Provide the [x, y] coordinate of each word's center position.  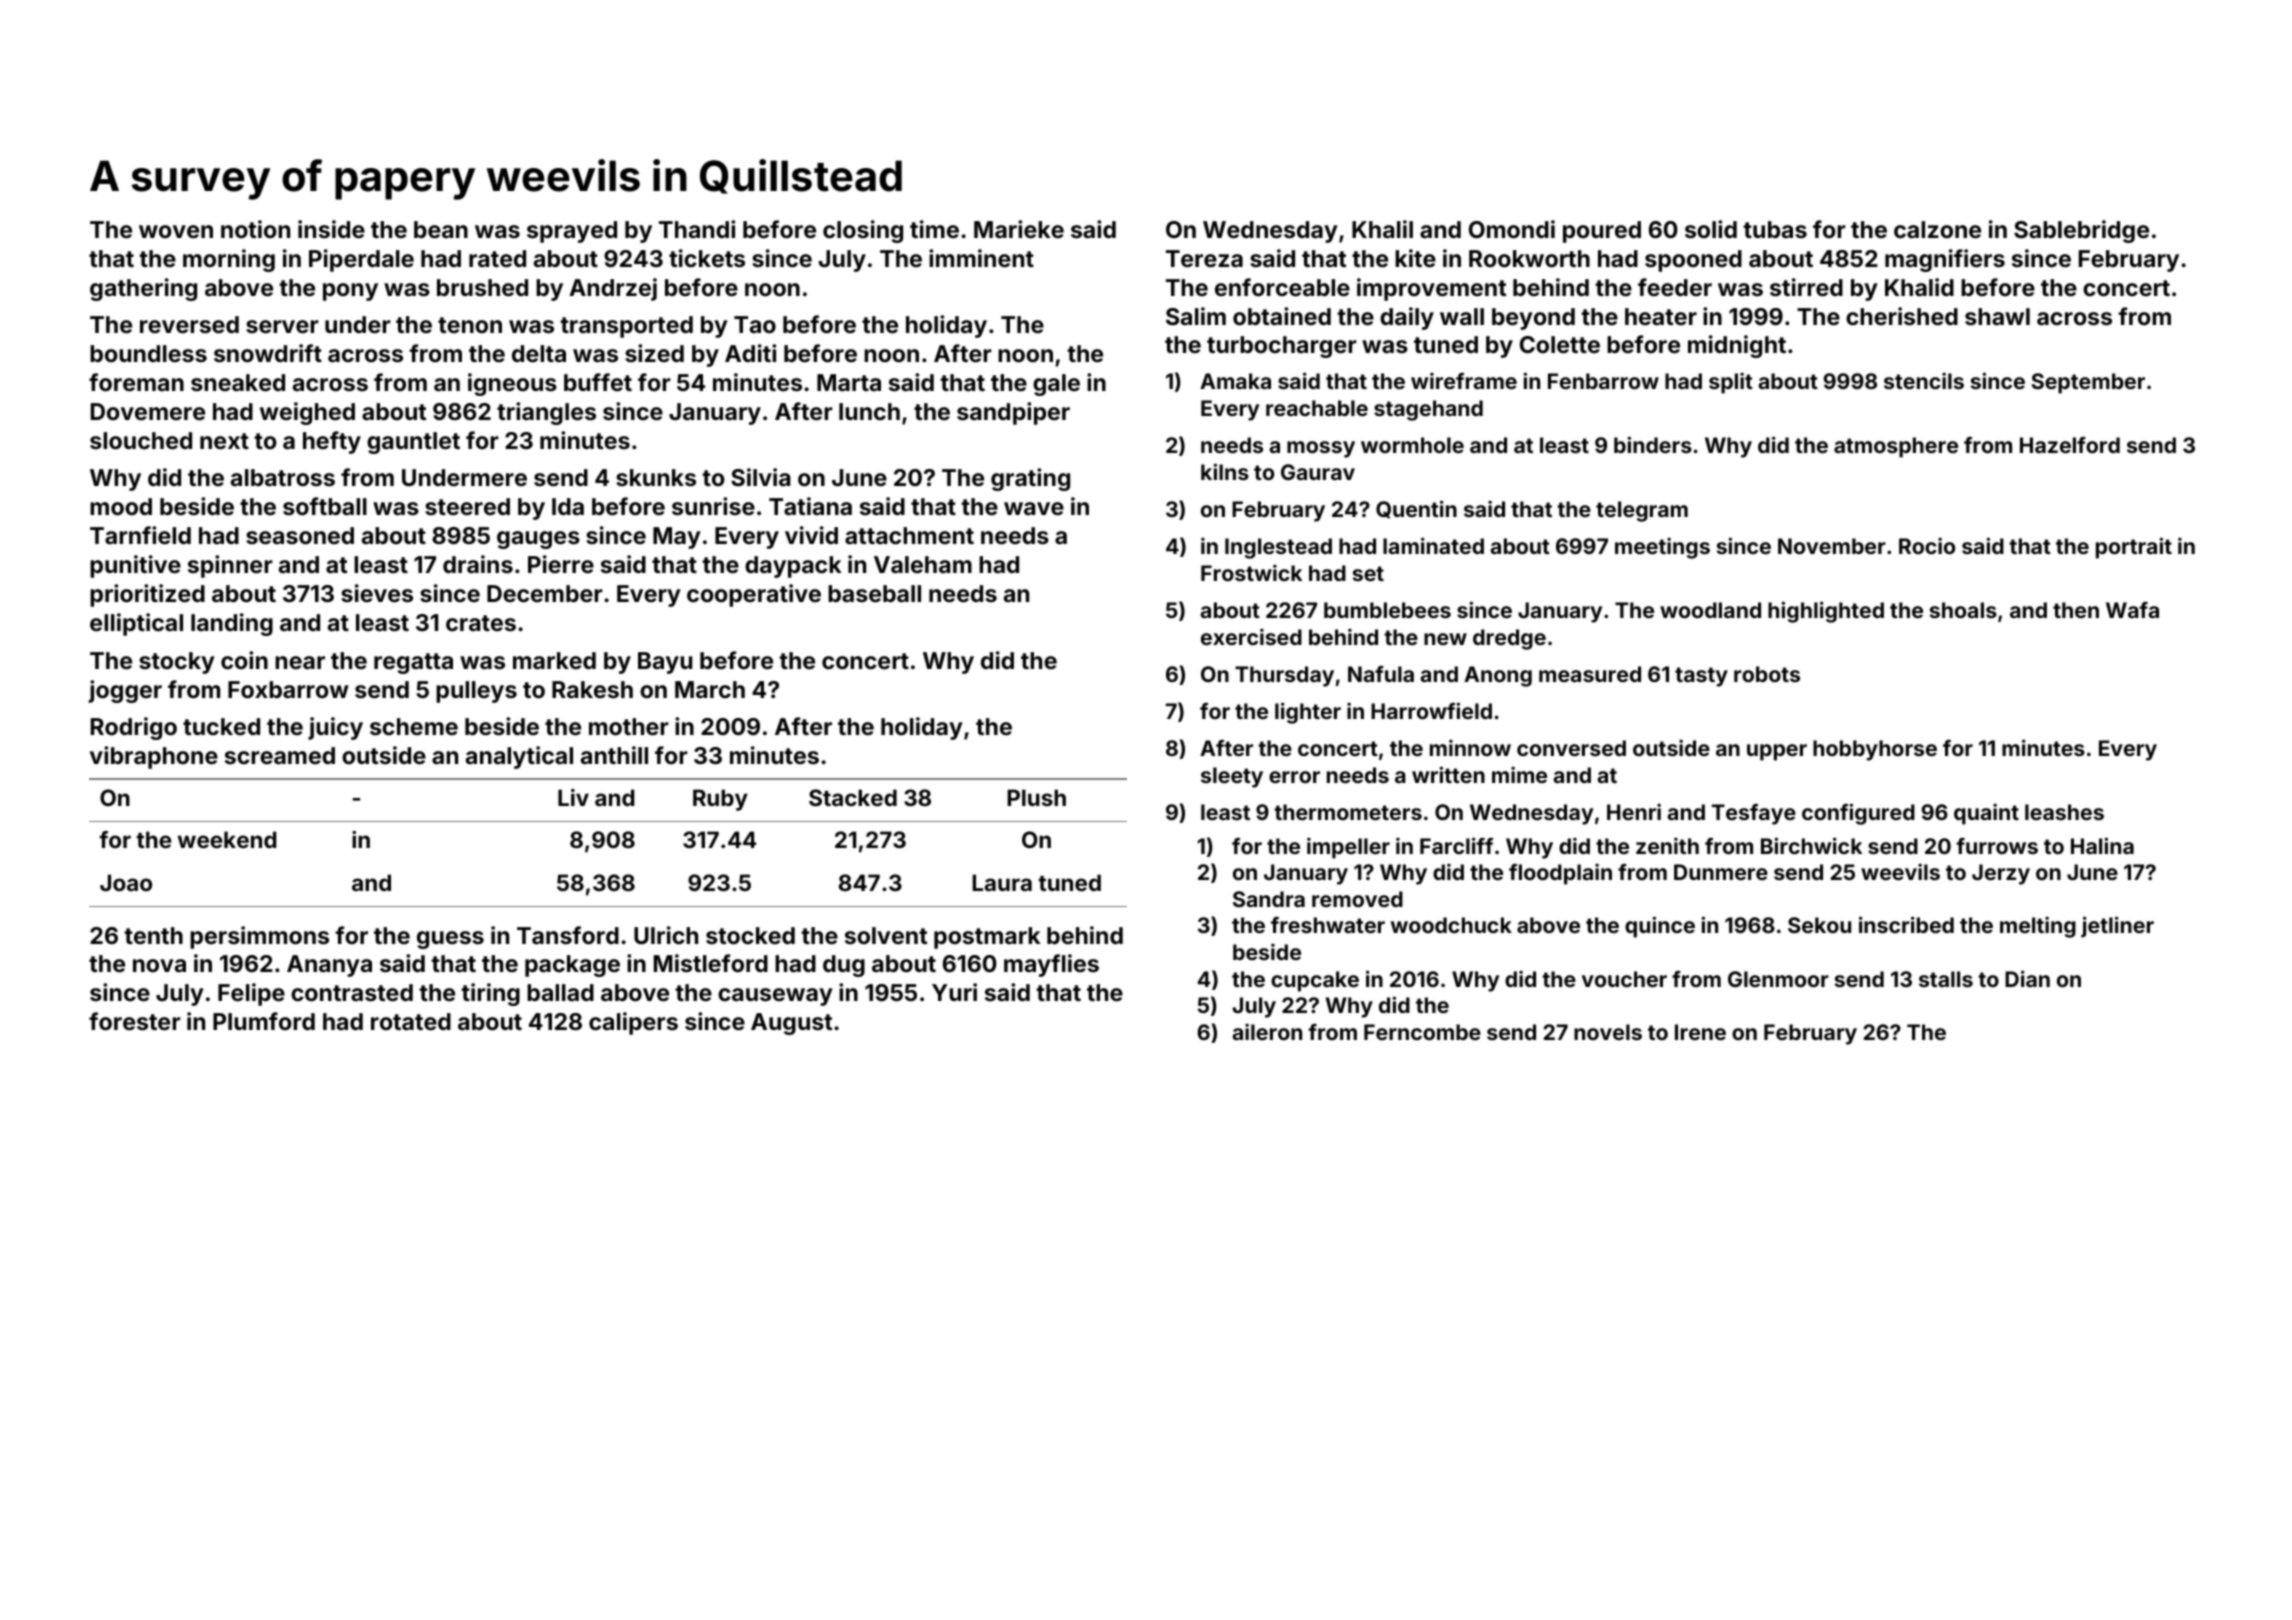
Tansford [568, 935]
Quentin [1416, 509]
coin [244, 660]
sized [654, 353]
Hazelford [2070, 445]
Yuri [954, 992]
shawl [1997, 316]
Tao [755, 324]
